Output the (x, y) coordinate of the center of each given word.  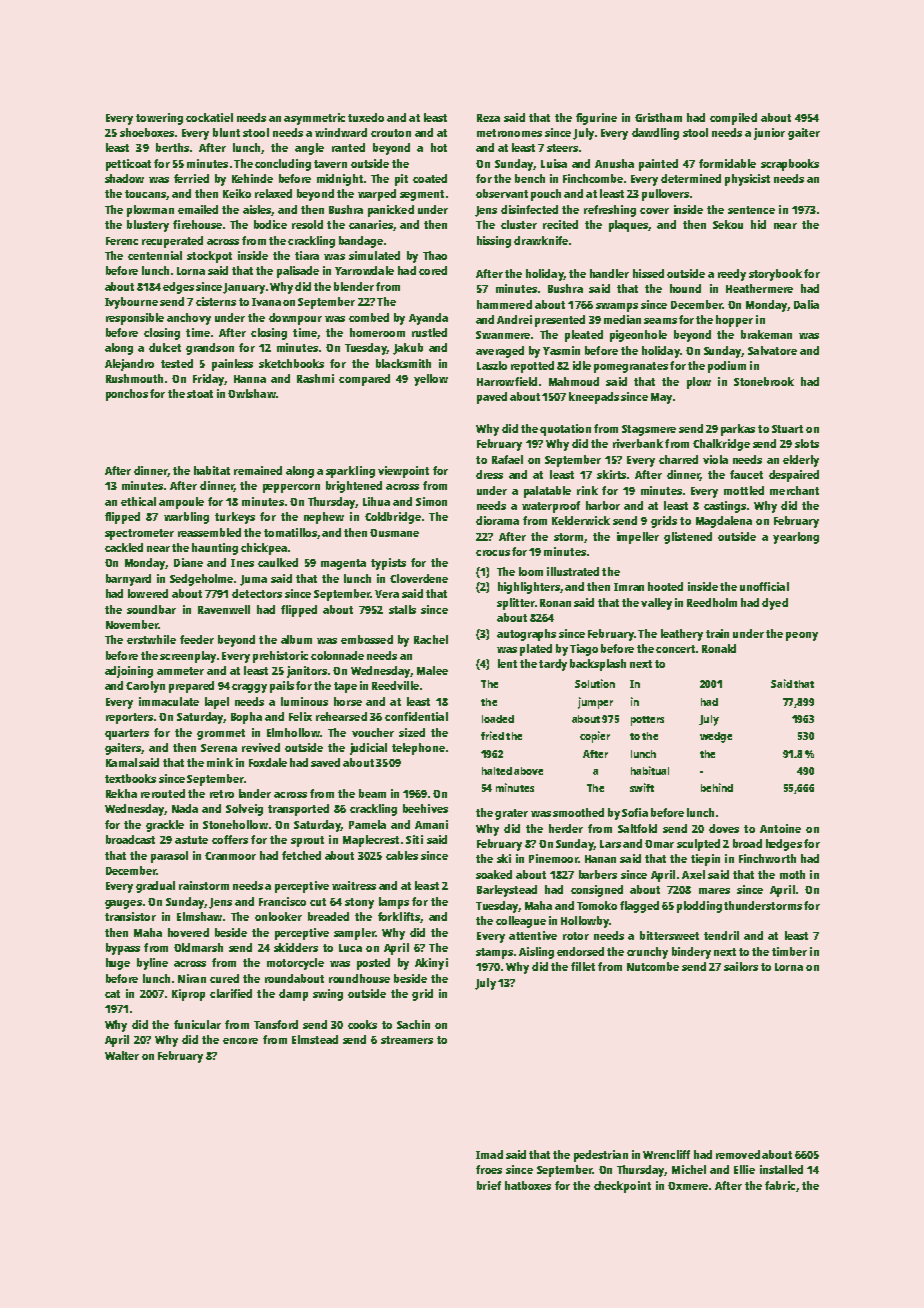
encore (240, 1041)
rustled (429, 332)
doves (724, 828)
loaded (498, 719)
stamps (494, 953)
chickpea (264, 549)
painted (658, 165)
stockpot (209, 257)
